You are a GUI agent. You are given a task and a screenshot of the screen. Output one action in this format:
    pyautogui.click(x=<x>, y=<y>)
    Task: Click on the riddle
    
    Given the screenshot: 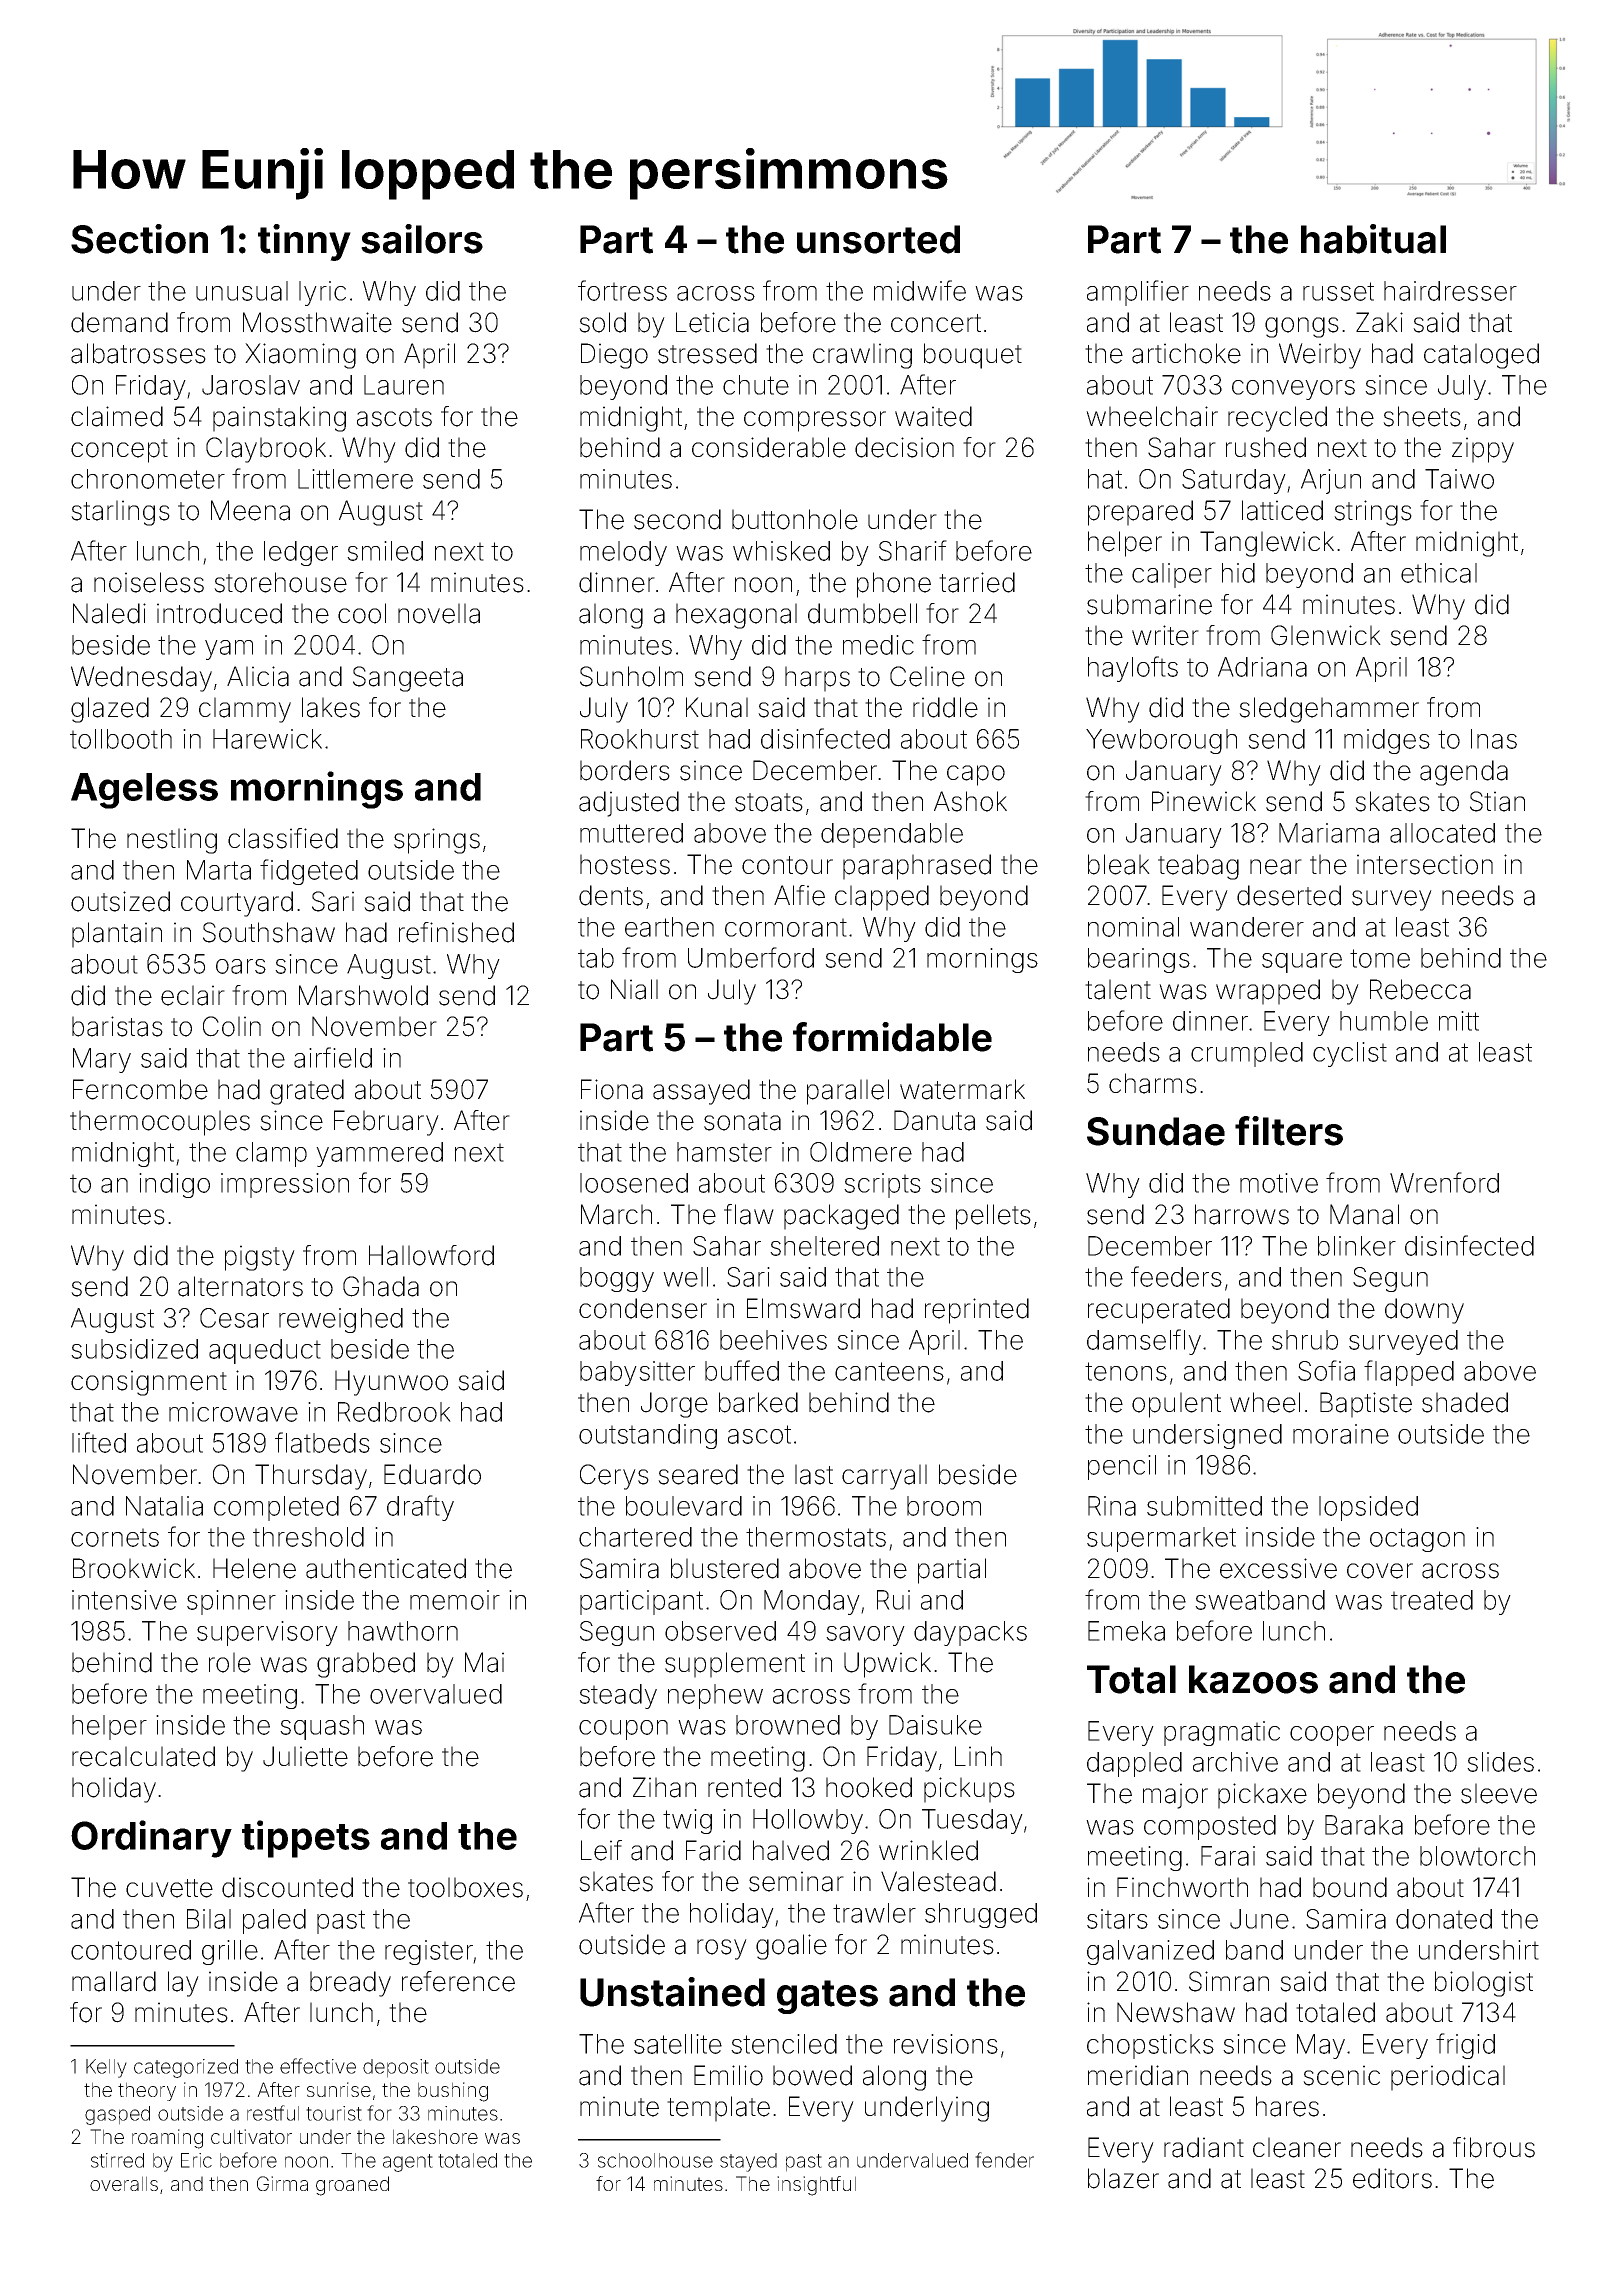 What is the action you would take?
    pyautogui.click(x=945, y=707)
